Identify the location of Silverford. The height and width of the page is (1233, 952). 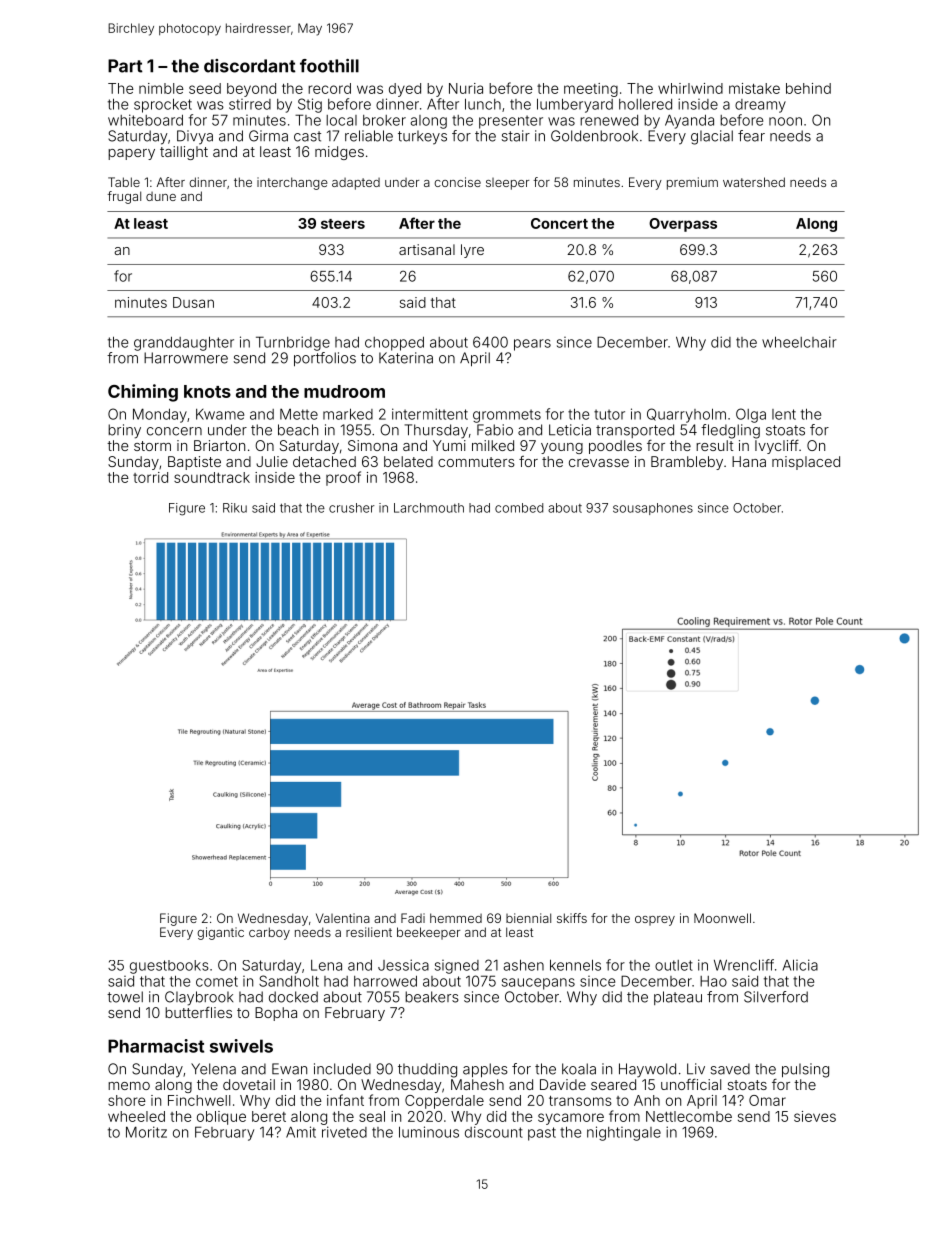
(776, 997).
